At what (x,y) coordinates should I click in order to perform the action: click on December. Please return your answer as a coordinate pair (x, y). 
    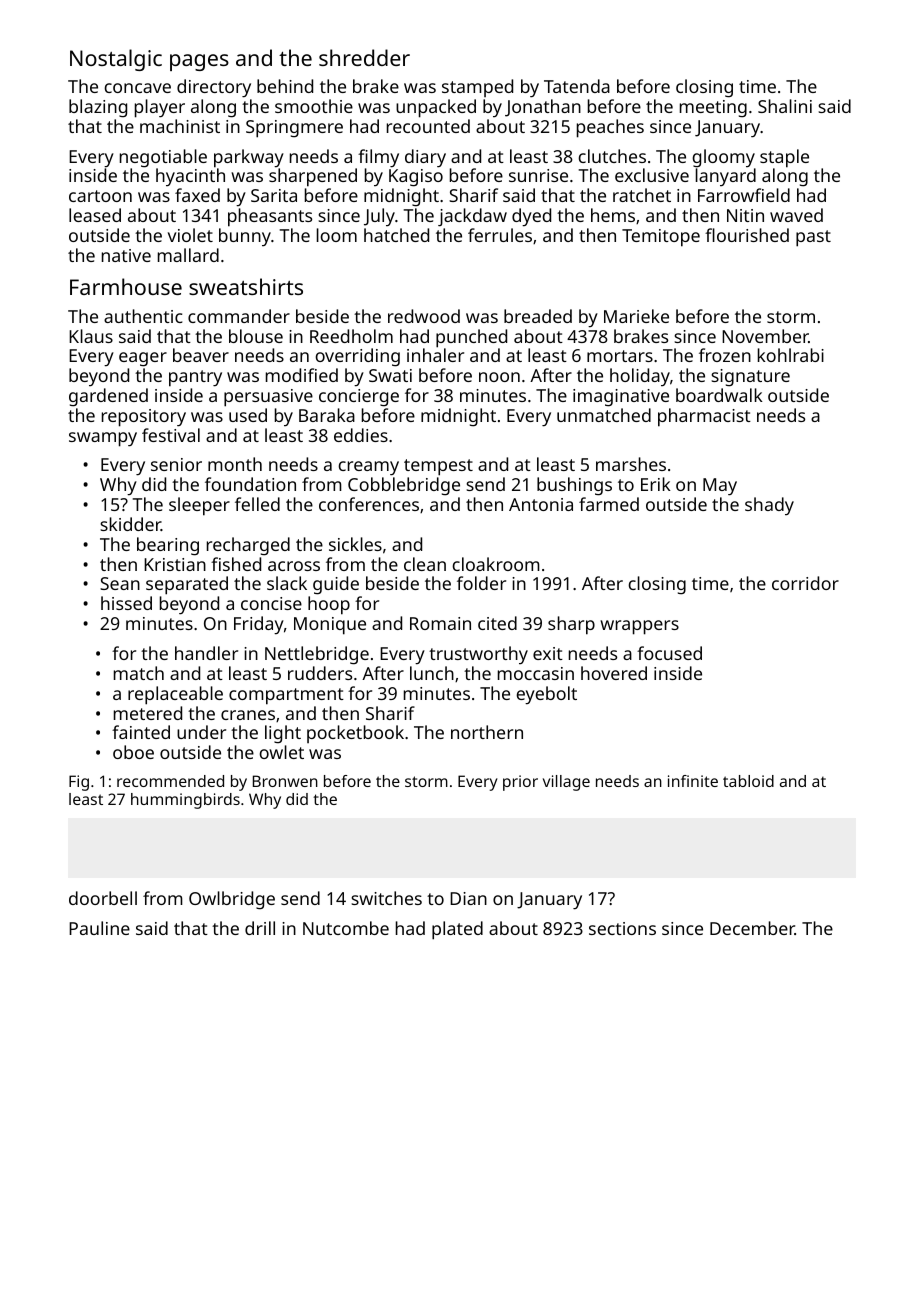
    Looking at the image, I should click on (752, 928).
